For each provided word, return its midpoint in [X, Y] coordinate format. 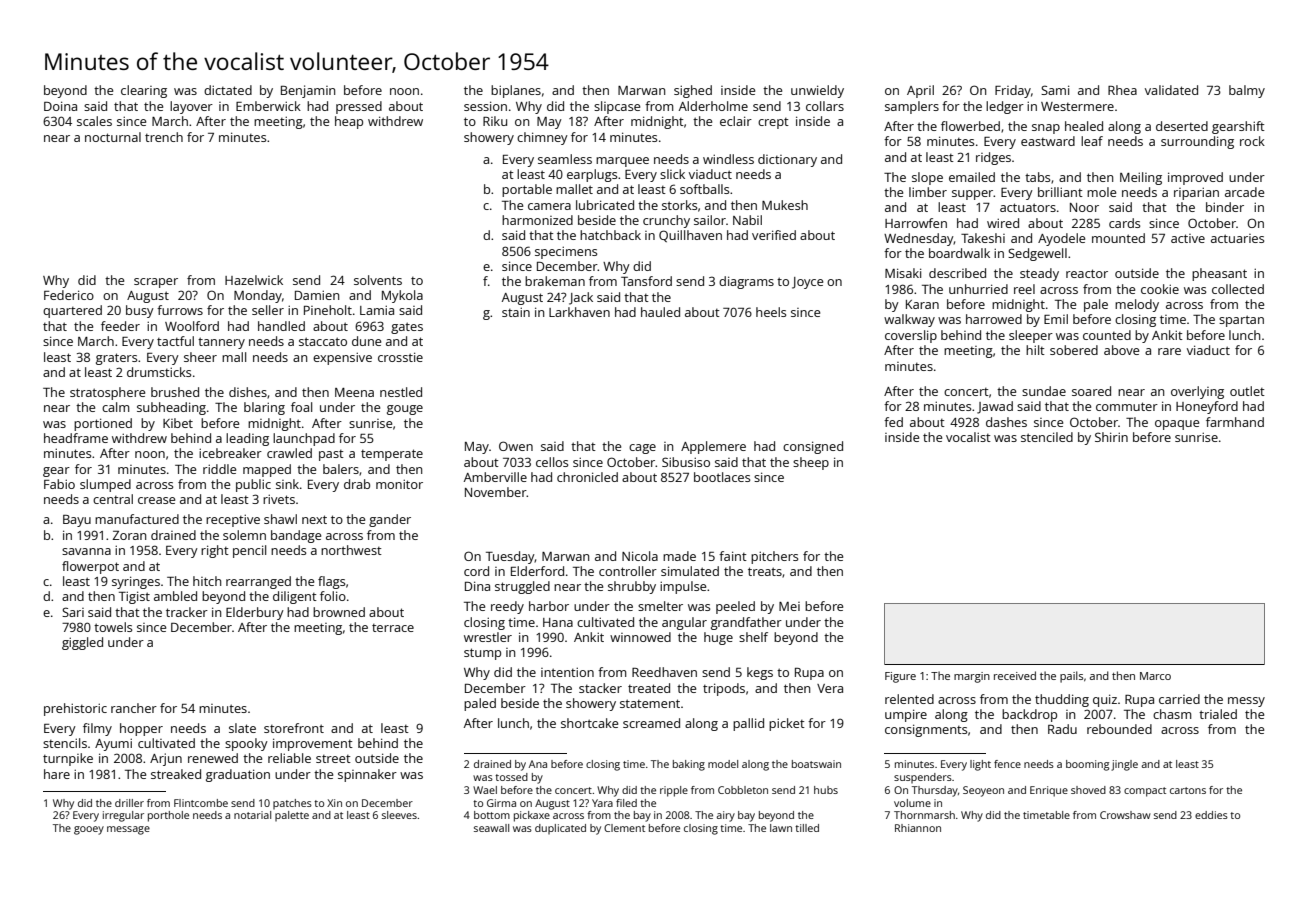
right [215, 551]
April [920, 91]
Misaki [903, 273]
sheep [811, 463]
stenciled [1047, 437]
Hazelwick [254, 280]
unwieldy [817, 91]
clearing [144, 91]
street [333, 759]
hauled [660, 312]
